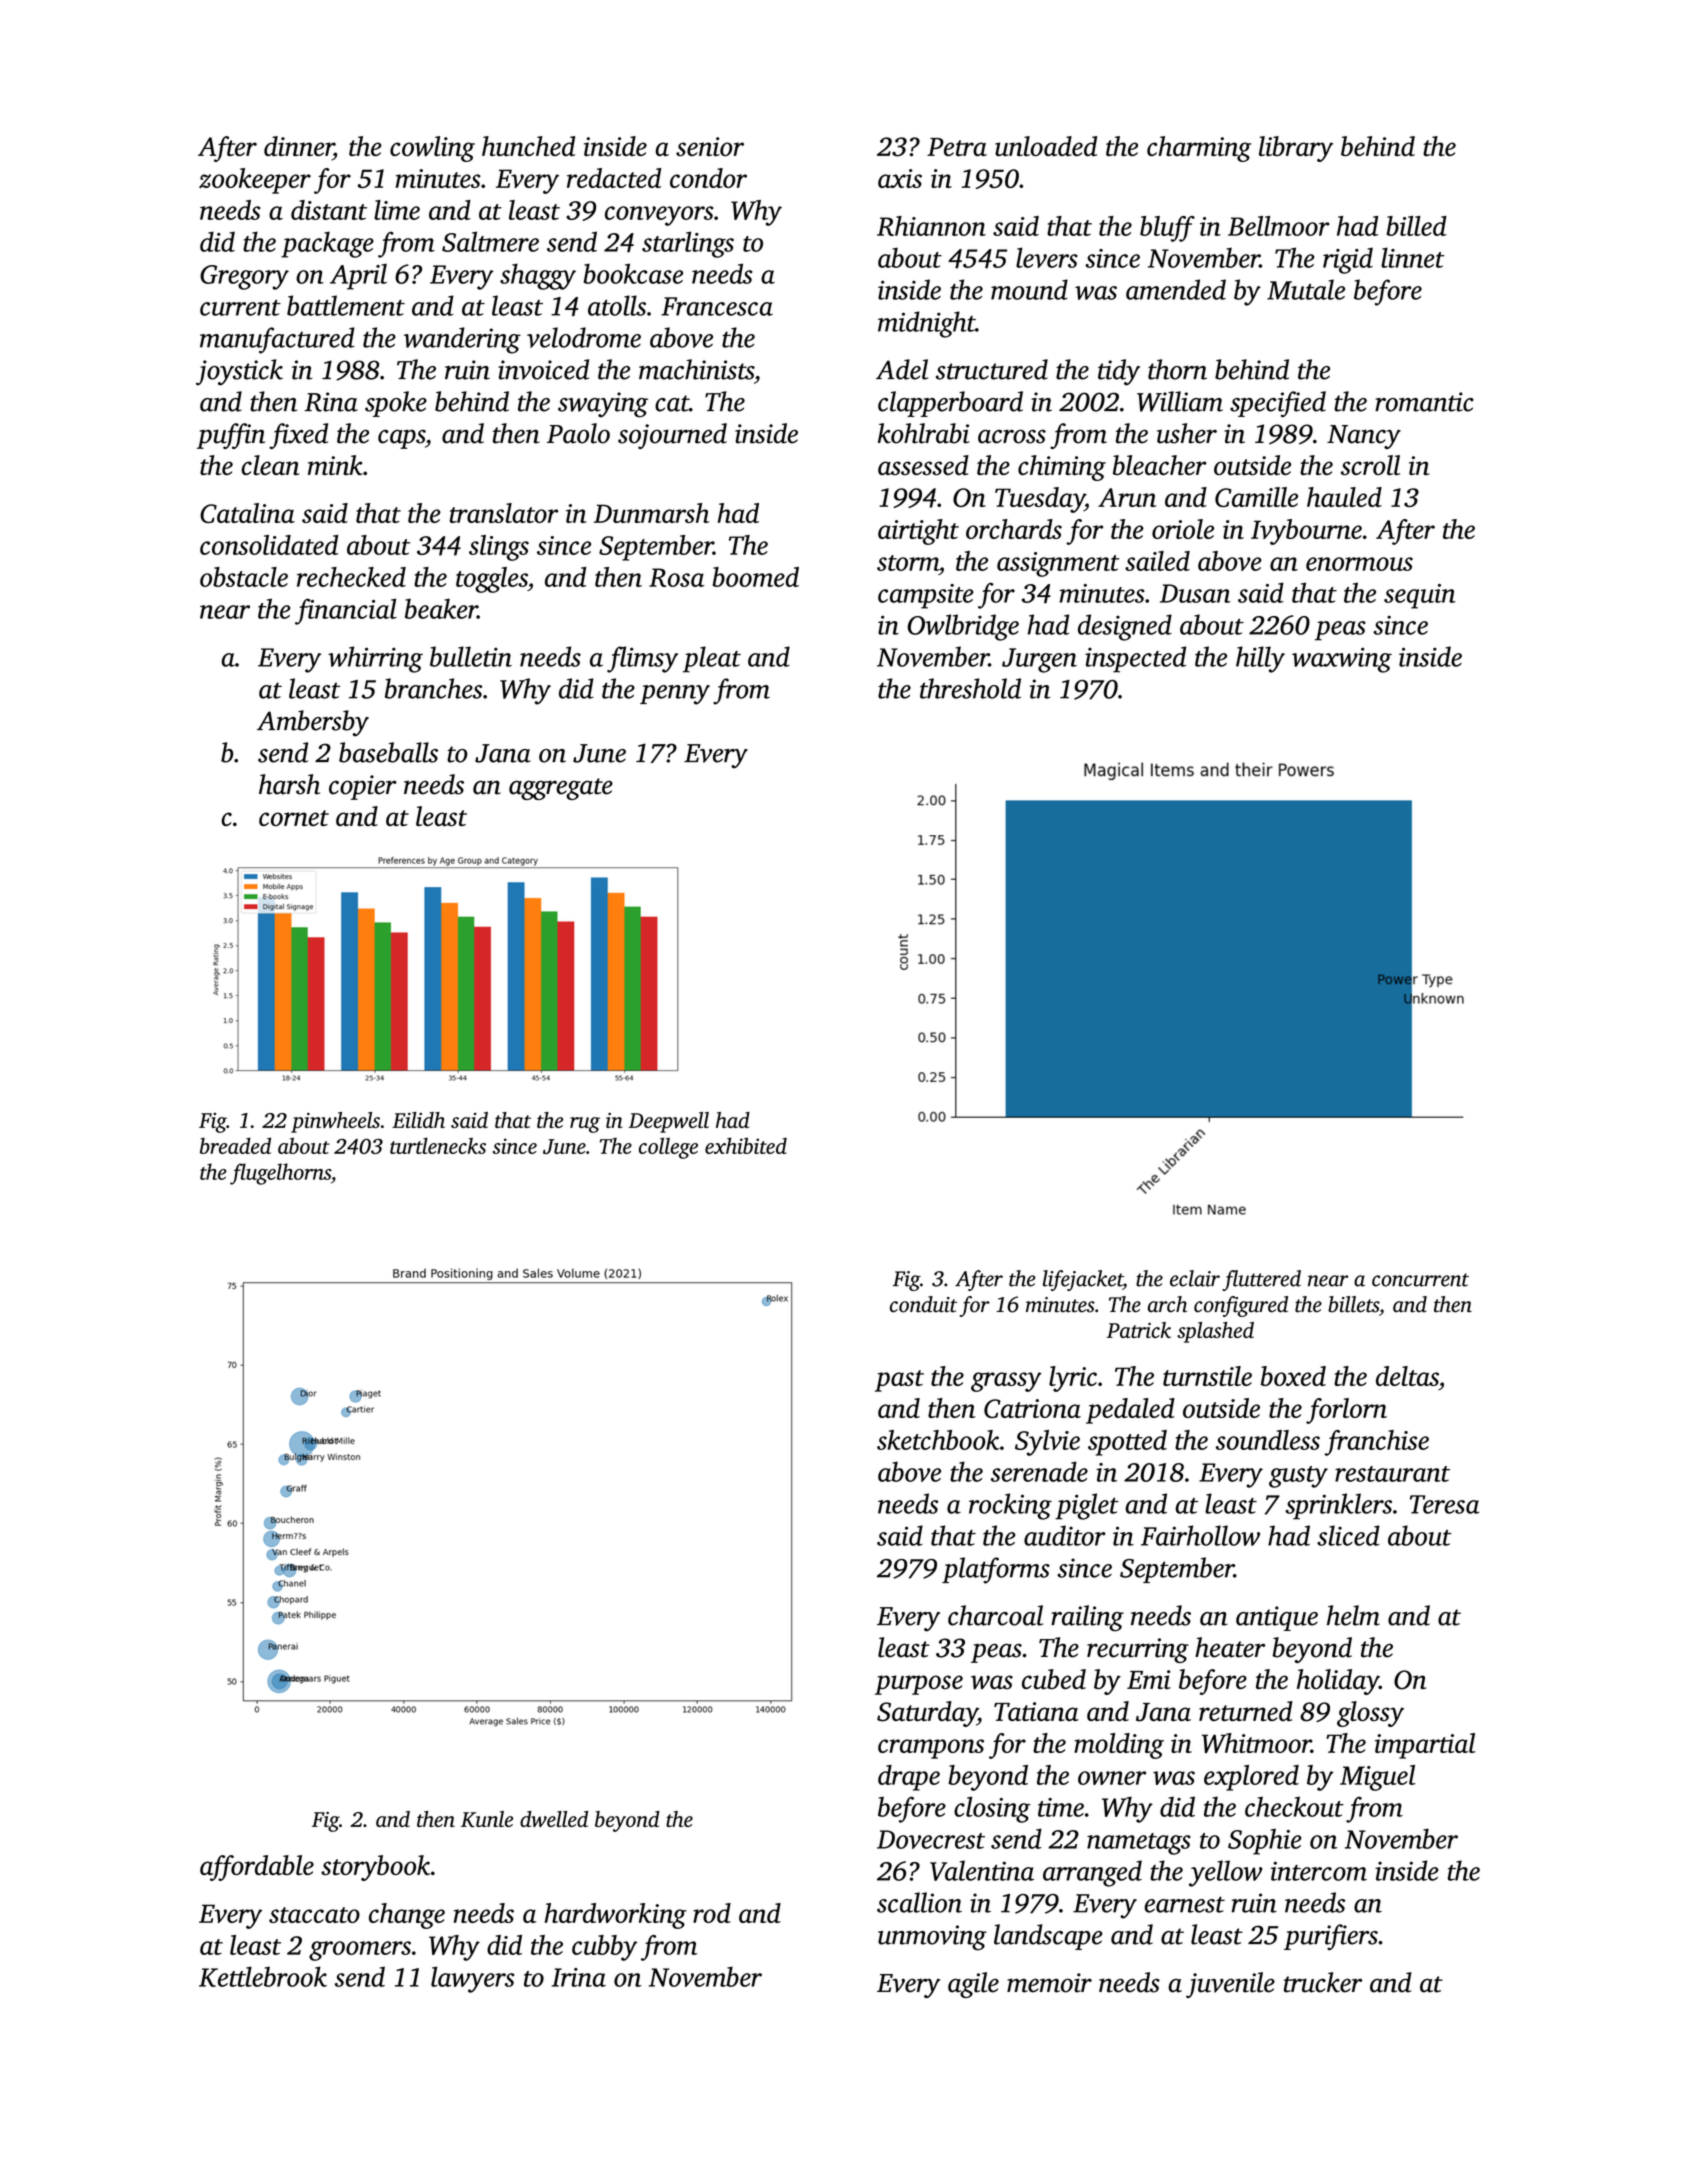  I want to click on romantic, so click(1424, 402).
